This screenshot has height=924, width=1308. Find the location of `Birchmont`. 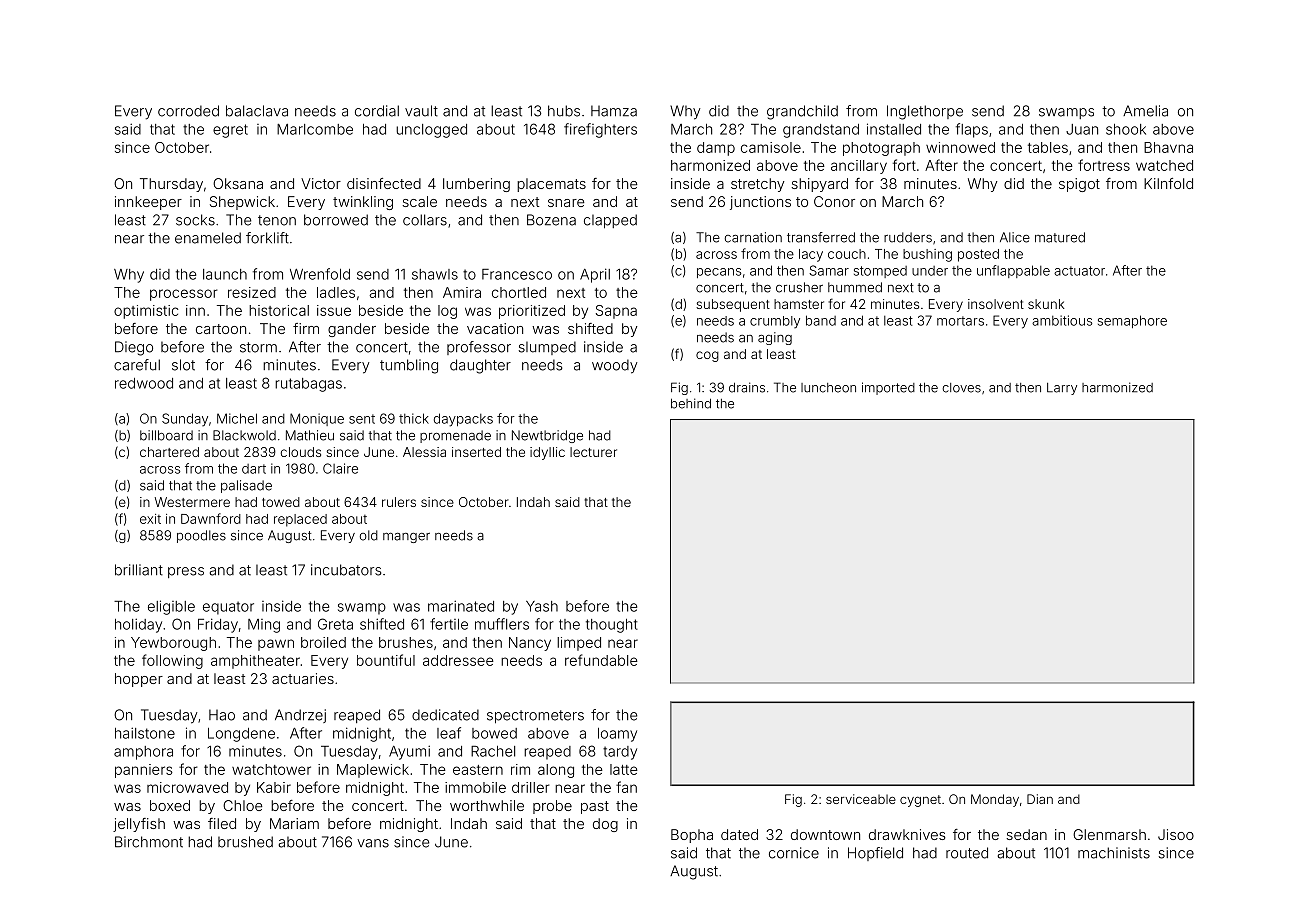

Birchmont is located at coordinates (149, 842).
